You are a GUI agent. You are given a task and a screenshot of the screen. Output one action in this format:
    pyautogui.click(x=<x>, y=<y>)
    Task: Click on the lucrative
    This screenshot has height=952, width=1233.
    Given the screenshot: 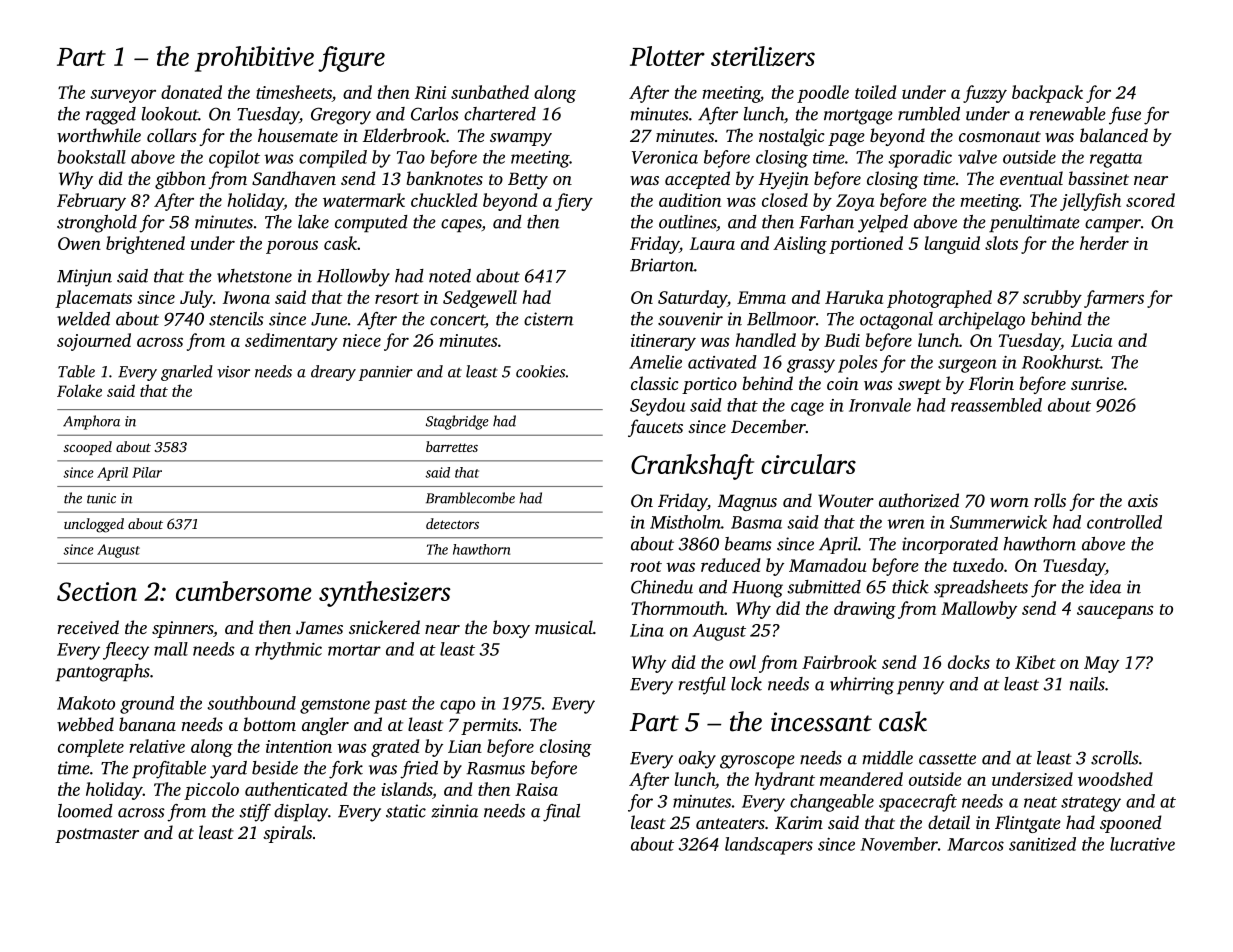 What is the action you would take?
    pyautogui.click(x=1142, y=844)
